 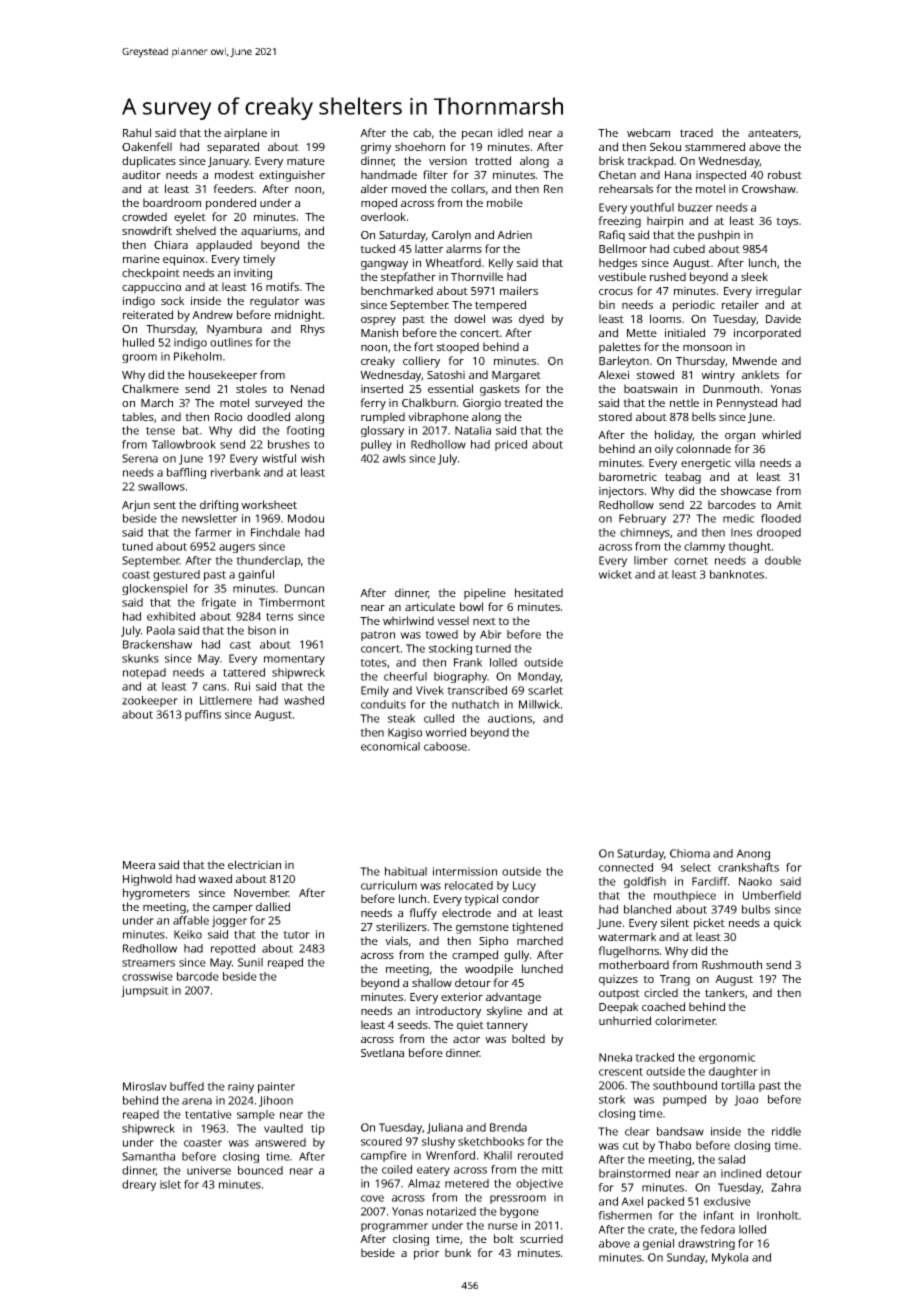 What do you see at coordinates (139, 1185) in the screenshot?
I see `dreary` at bounding box center [139, 1185].
